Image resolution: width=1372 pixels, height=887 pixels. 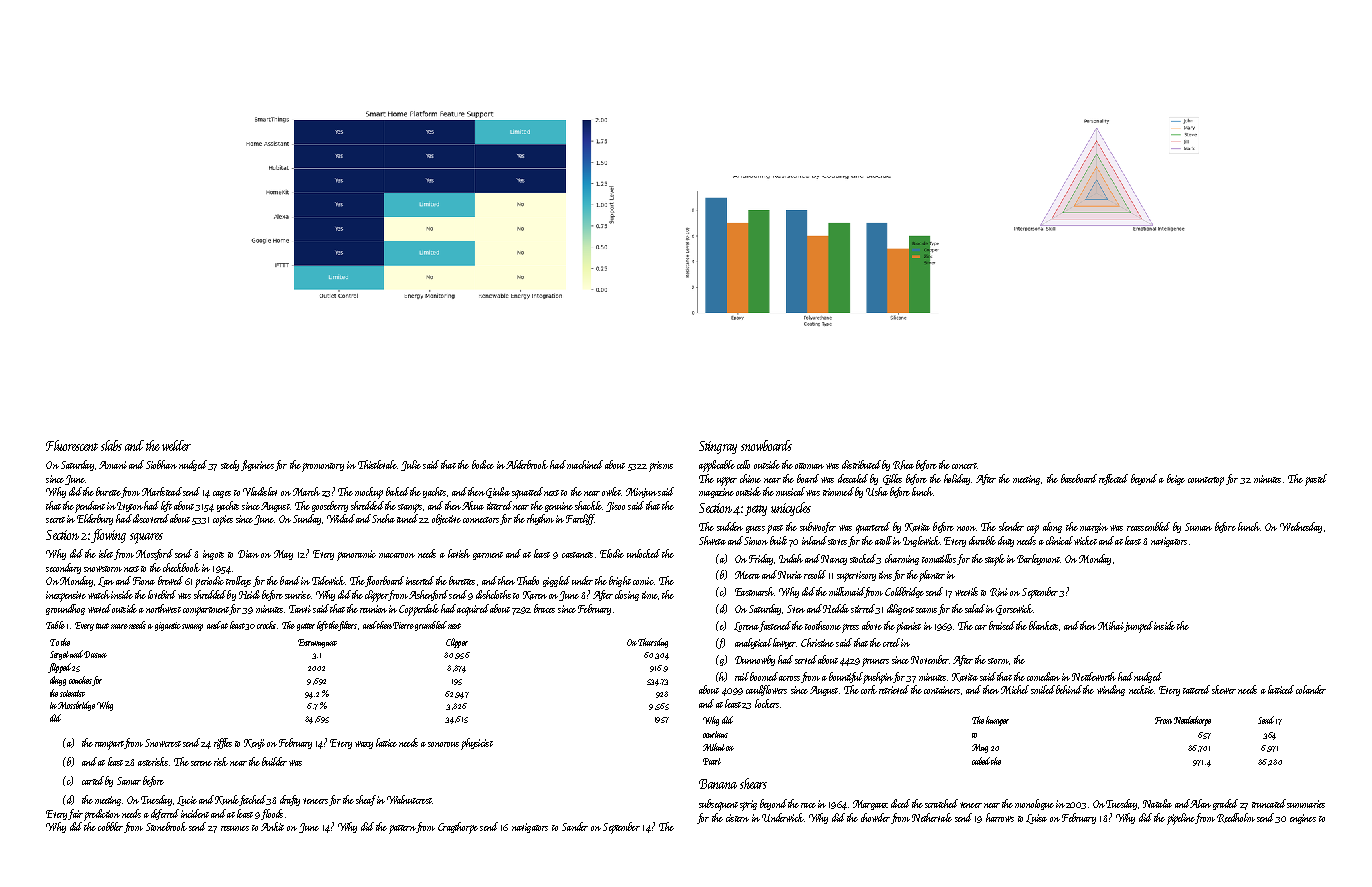 I want to click on jumped, so click(x=1138, y=627).
